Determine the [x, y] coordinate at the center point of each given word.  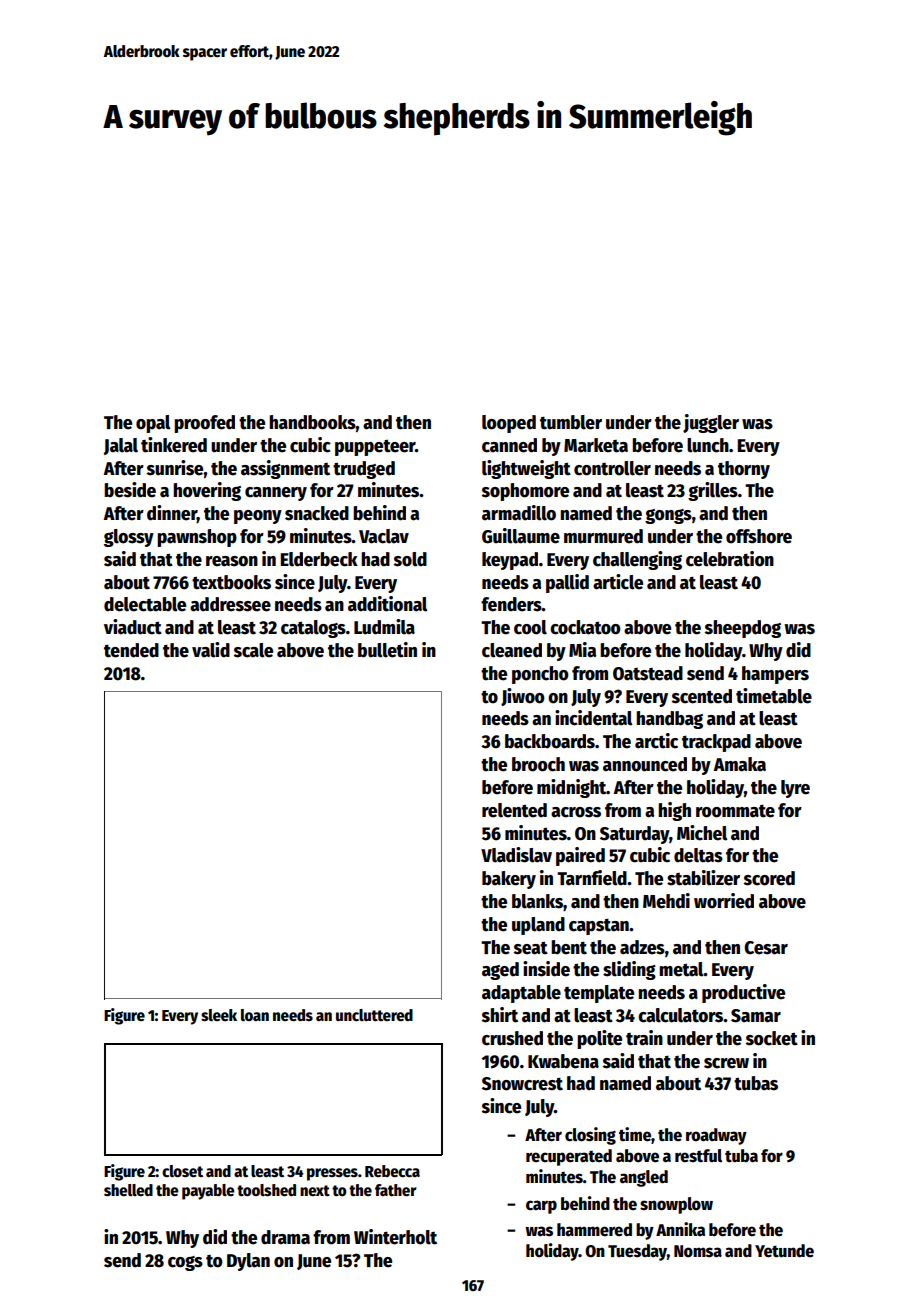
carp [541, 1207]
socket [772, 1038]
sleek [219, 1015]
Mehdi [666, 901]
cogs [185, 1263]
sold [410, 559]
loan [255, 1015]
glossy [129, 538]
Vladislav [516, 855]
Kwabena [563, 1061]
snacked [317, 513]
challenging [637, 560]
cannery [276, 494]
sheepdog [743, 629]
